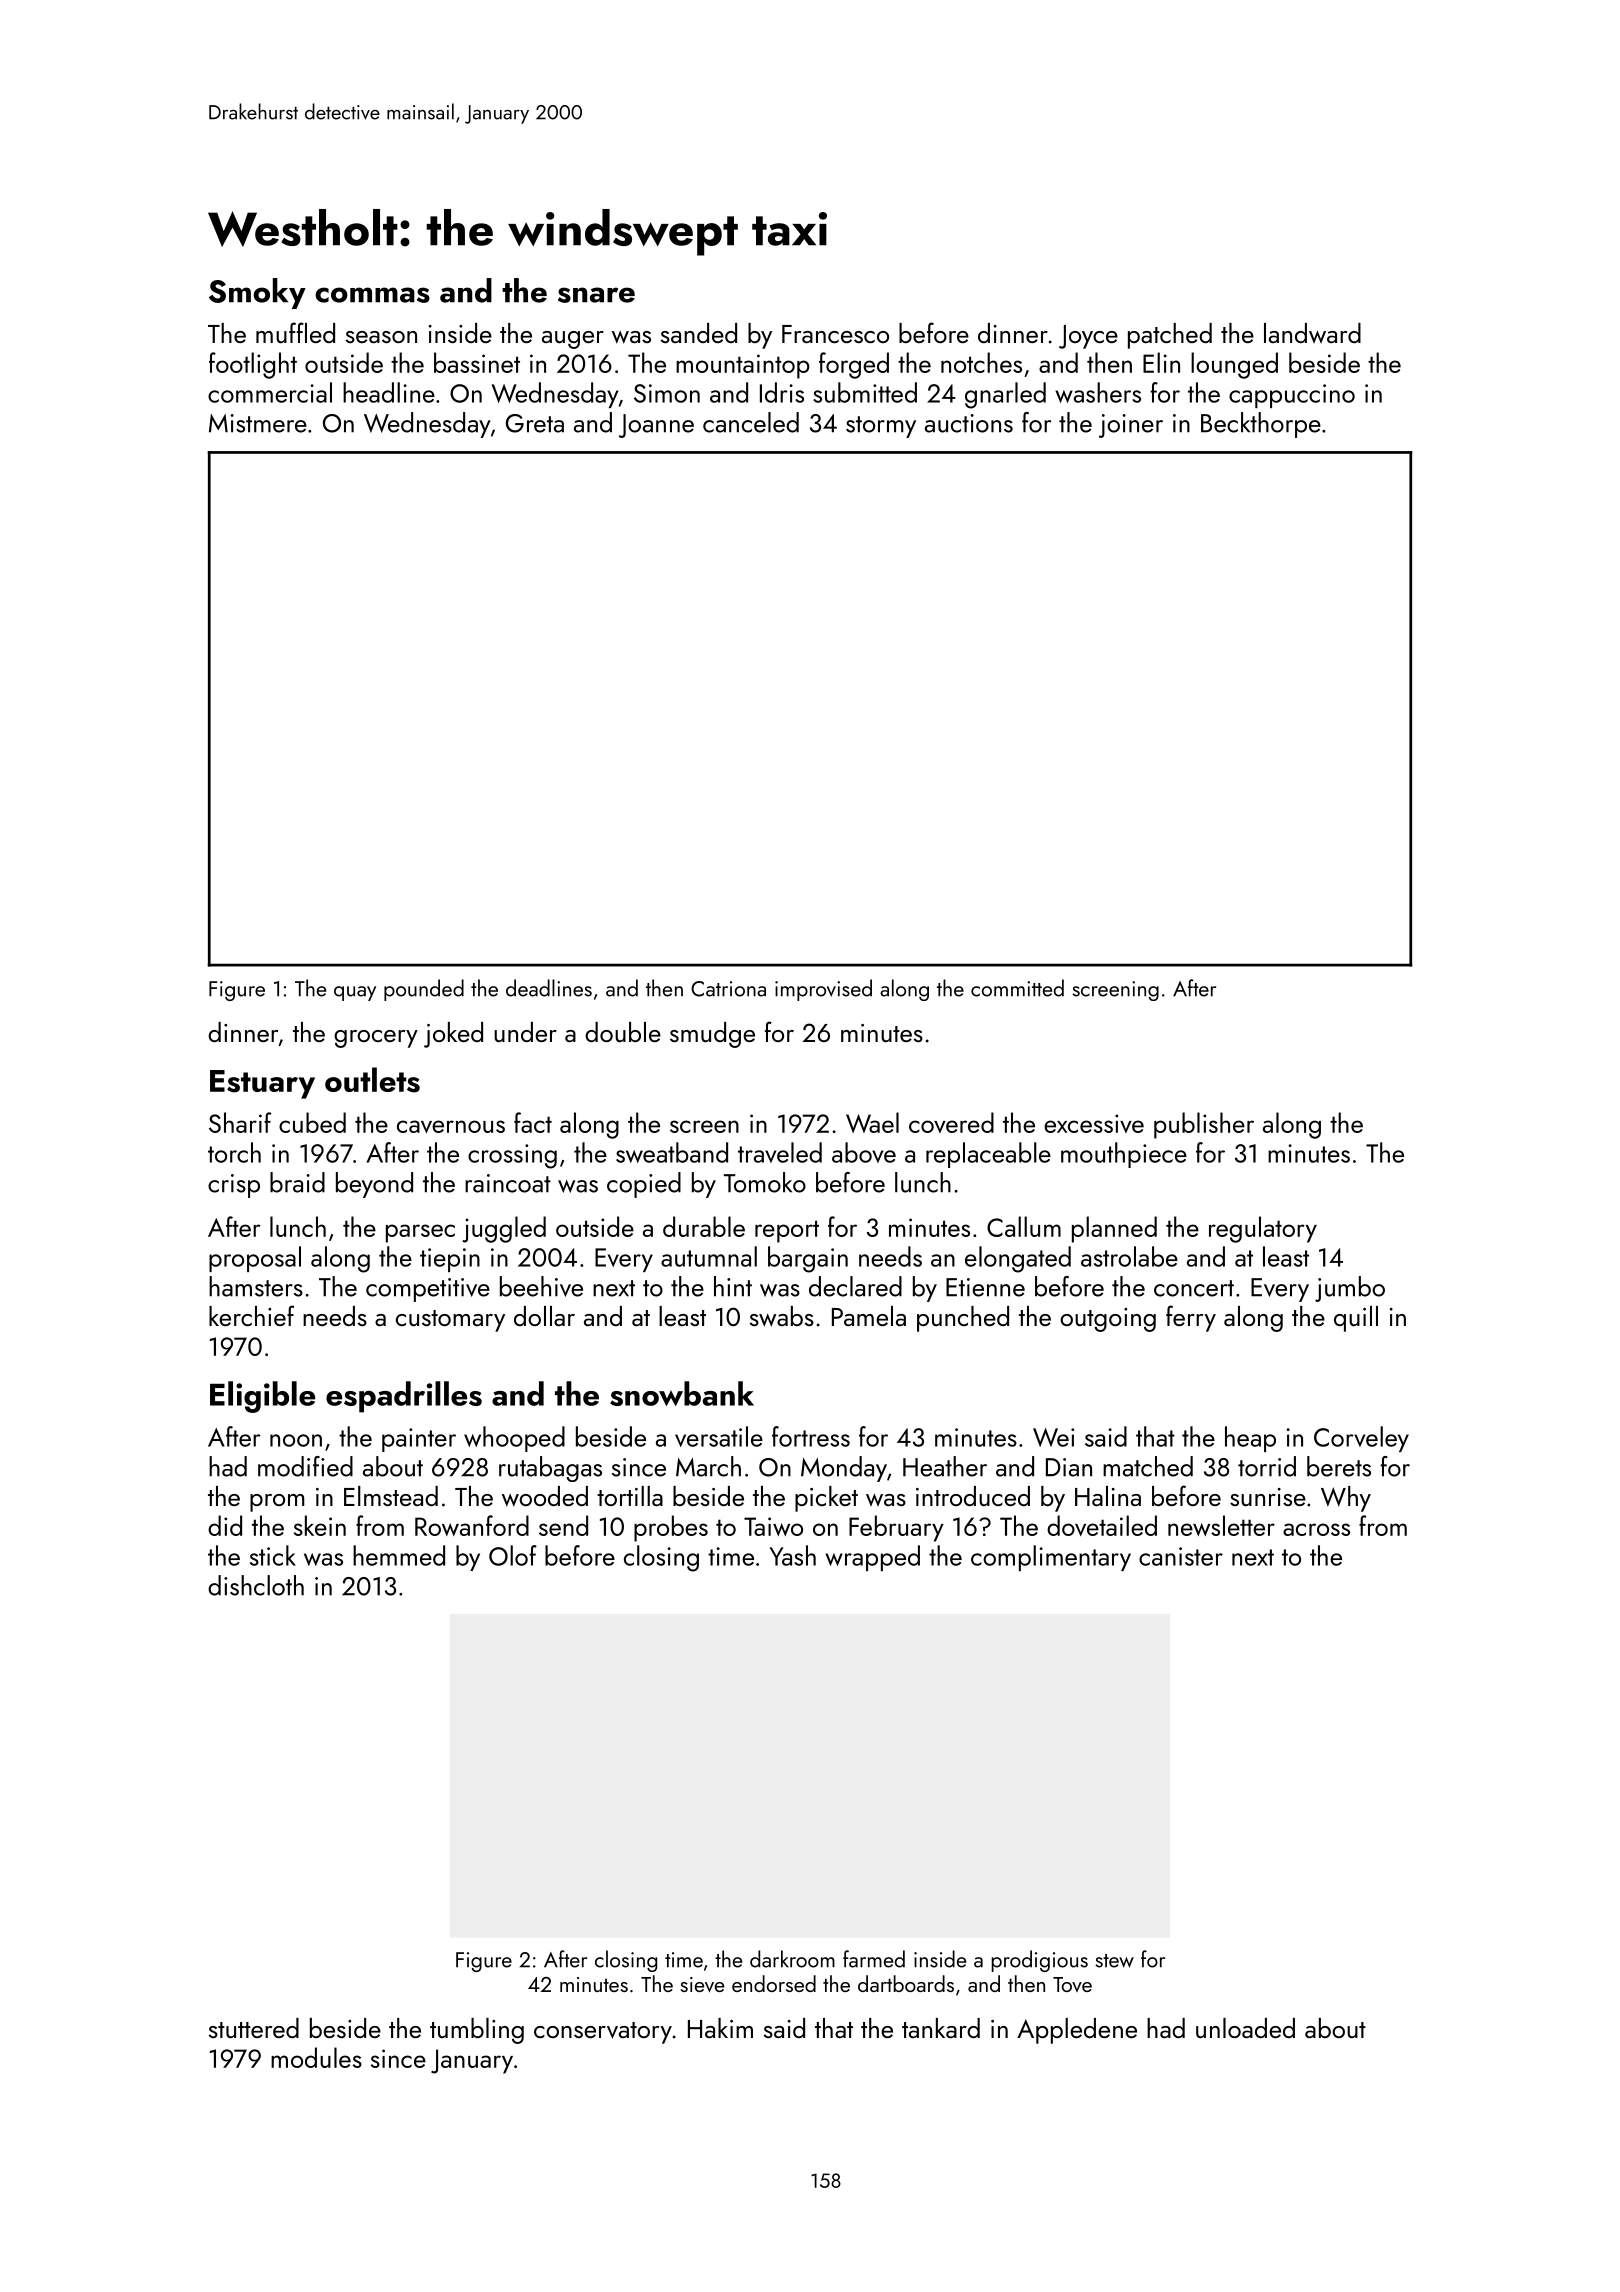  I want to click on improvised, so click(823, 990).
